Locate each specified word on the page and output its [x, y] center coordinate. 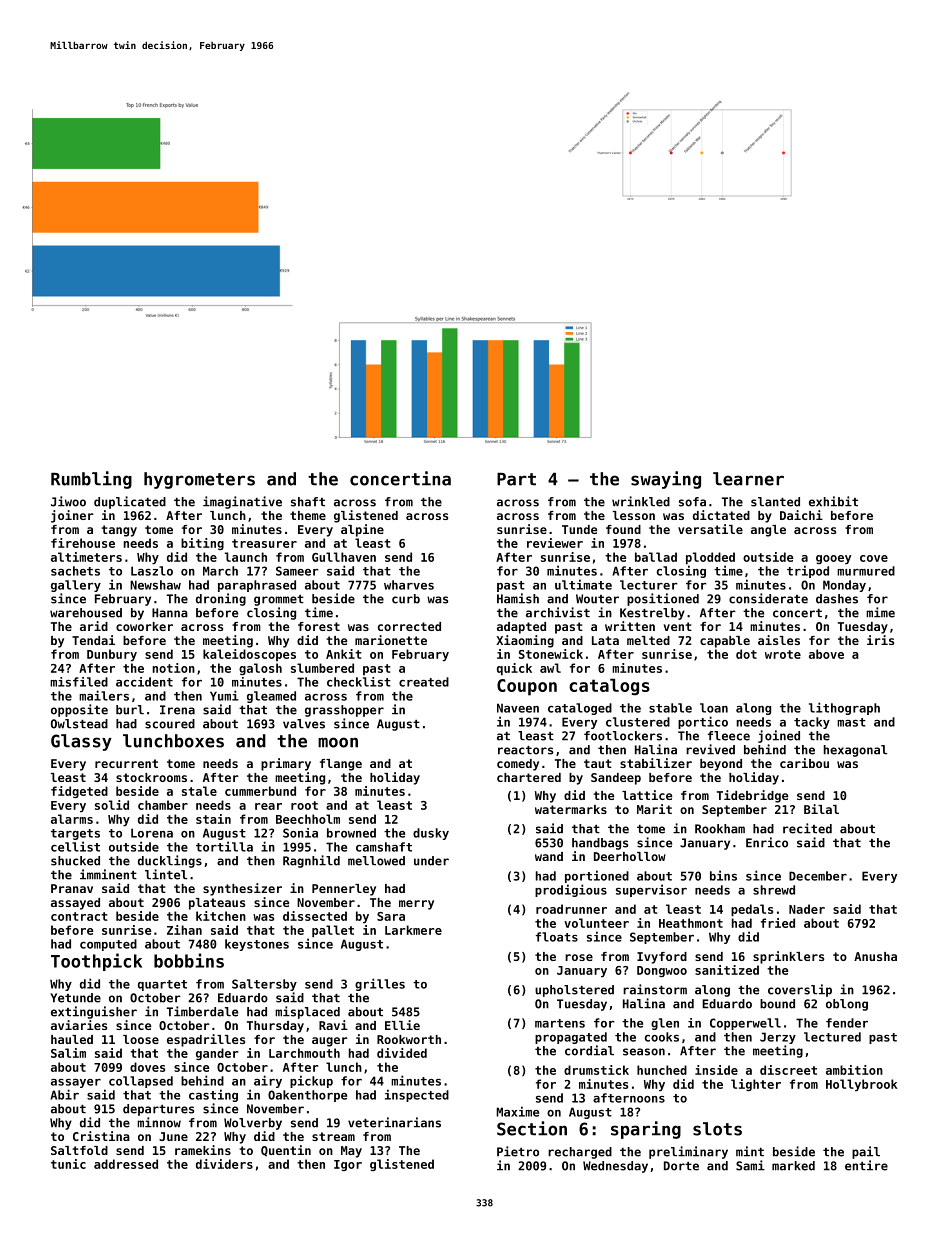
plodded [710, 558]
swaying [666, 480]
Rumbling [91, 480]
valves [304, 724]
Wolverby [253, 1124]
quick [514, 669]
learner [748, 479]
